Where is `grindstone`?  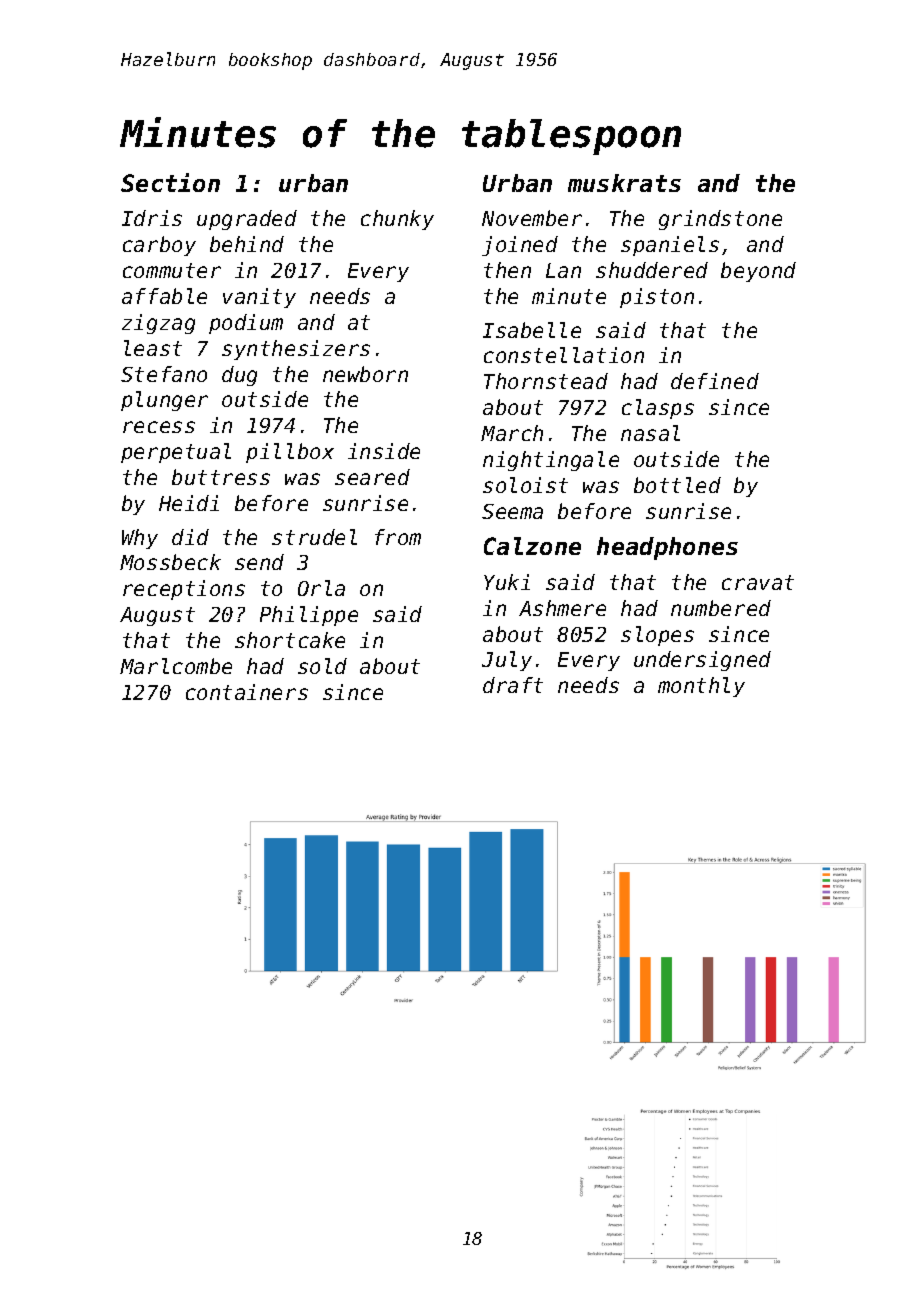
grindstone is located at coordinates (720, 220).
